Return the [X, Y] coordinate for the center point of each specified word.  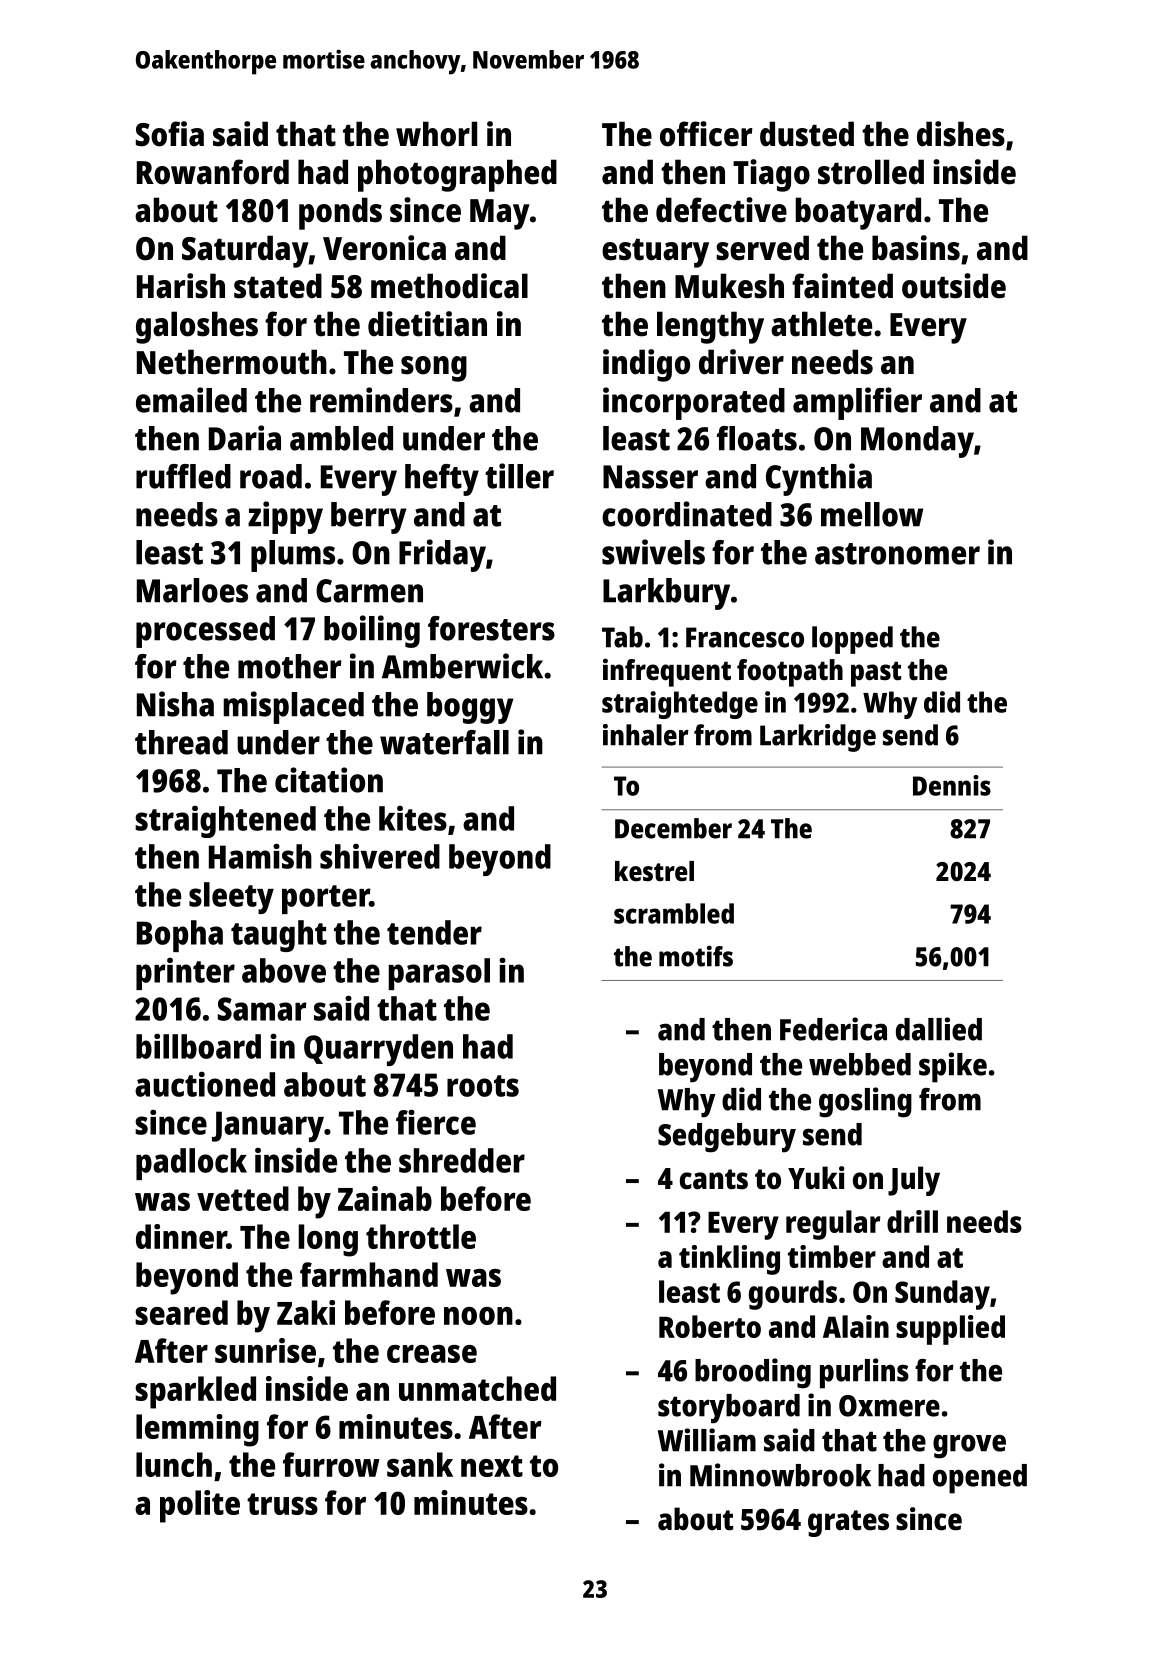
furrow [331, 1464]
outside [954, 286]
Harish [181, 286]
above [284, 970]
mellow [872, 514]
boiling [372, 631]
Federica [833, 1029]
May [500, 214]
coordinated [687, 514]
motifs [696, 956]
